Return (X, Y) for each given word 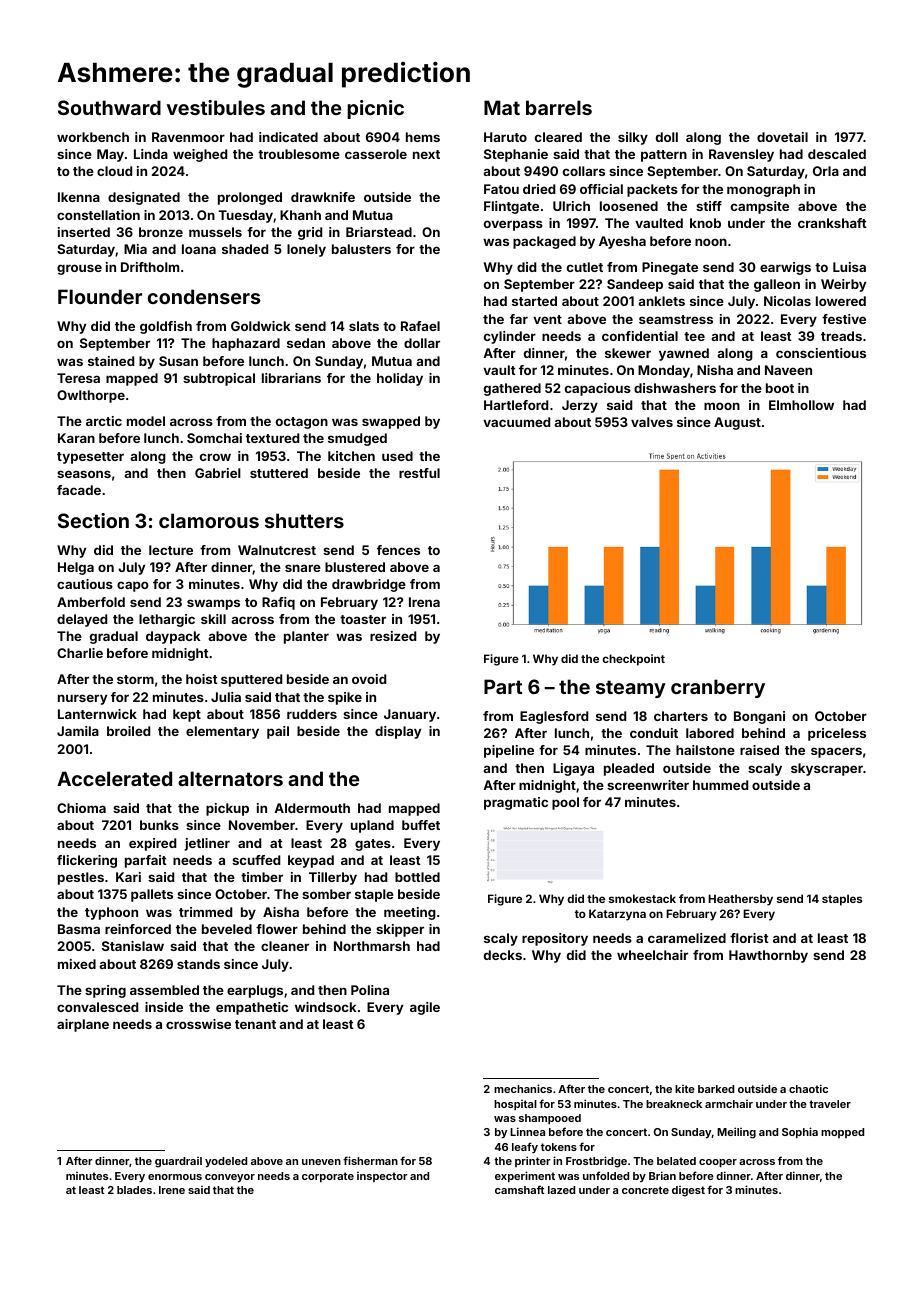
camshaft (519, 1189)
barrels (559, 107)
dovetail (782, 137)
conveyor (230, 1178)
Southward (109, 107)
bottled (417, 877)
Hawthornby (768, 956)
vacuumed (516, 422)
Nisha (715, 370)
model (146, 421)
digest (688, 1191)
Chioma (81, 808)
